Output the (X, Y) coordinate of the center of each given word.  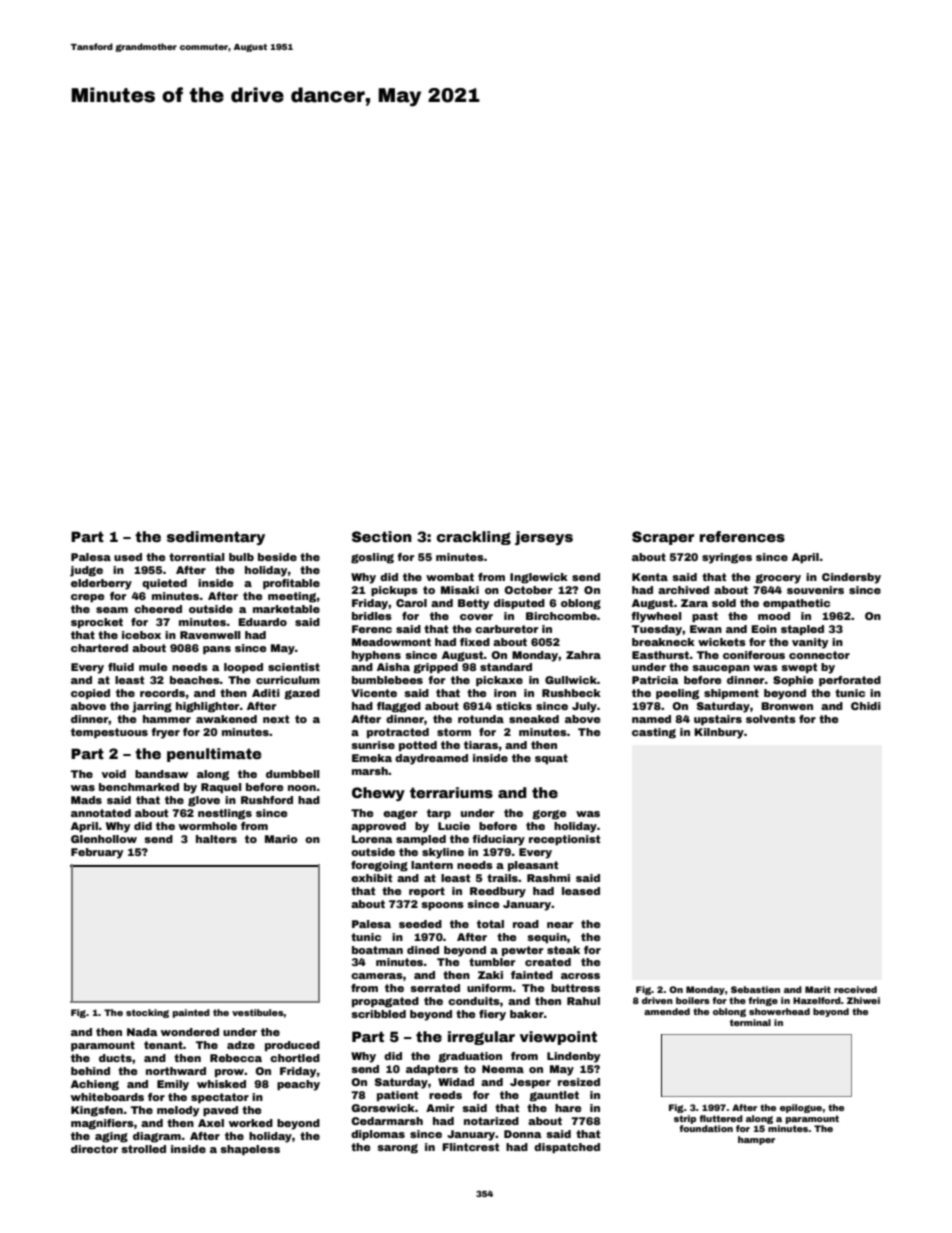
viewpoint (558, 1038)
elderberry (101, 584)
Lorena (372, 839)
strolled (143, 1149)
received (855, 989)
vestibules (258, 1012)
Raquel (221, 788)
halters (216, 839)
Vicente (374, 693)
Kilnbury (719, 733)
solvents (771, 719)
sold (724, 603)
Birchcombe (561, 616)
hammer (167, 719)
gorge (549, 815)
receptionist (564, 840)
